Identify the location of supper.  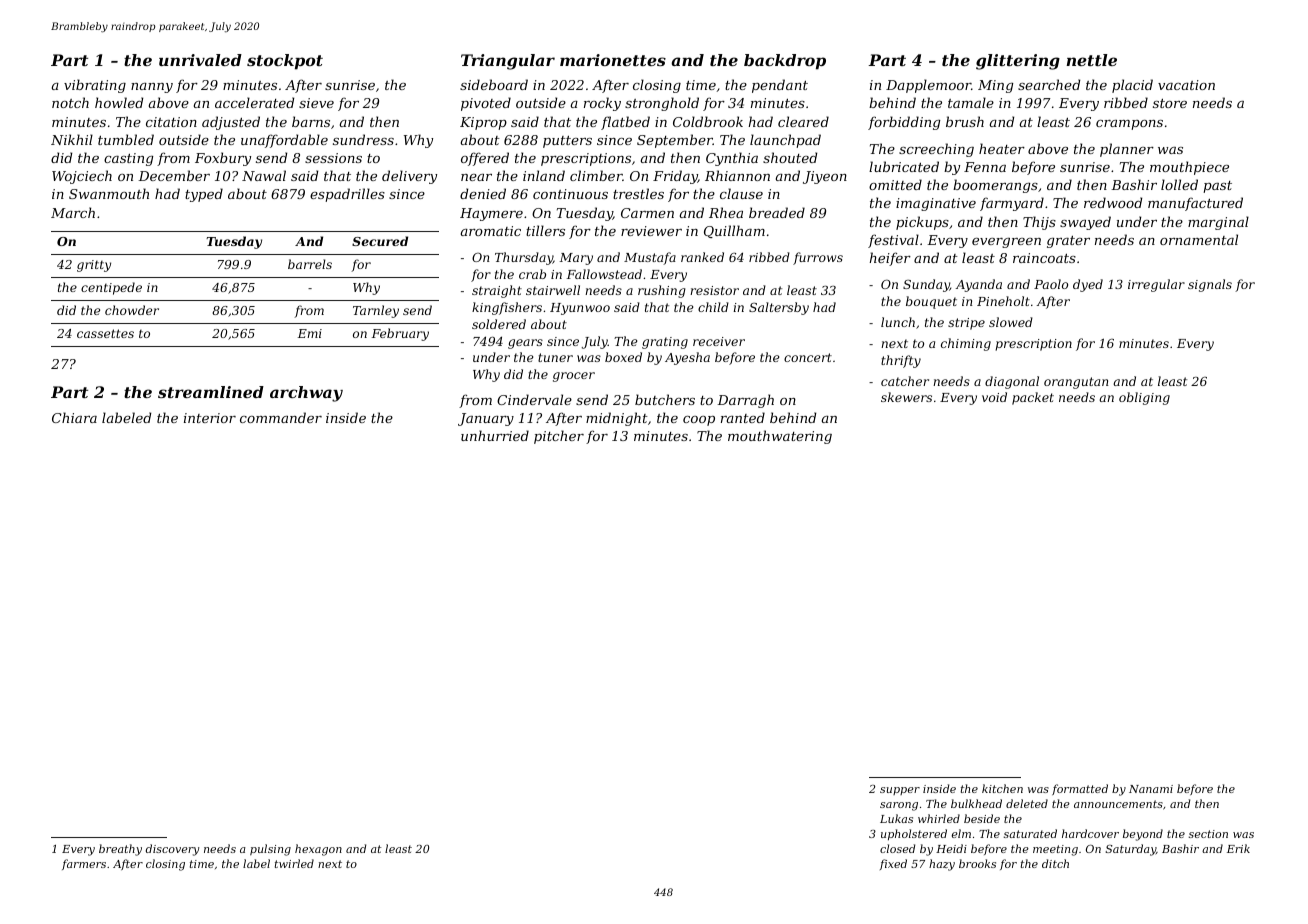
(900, 791).
